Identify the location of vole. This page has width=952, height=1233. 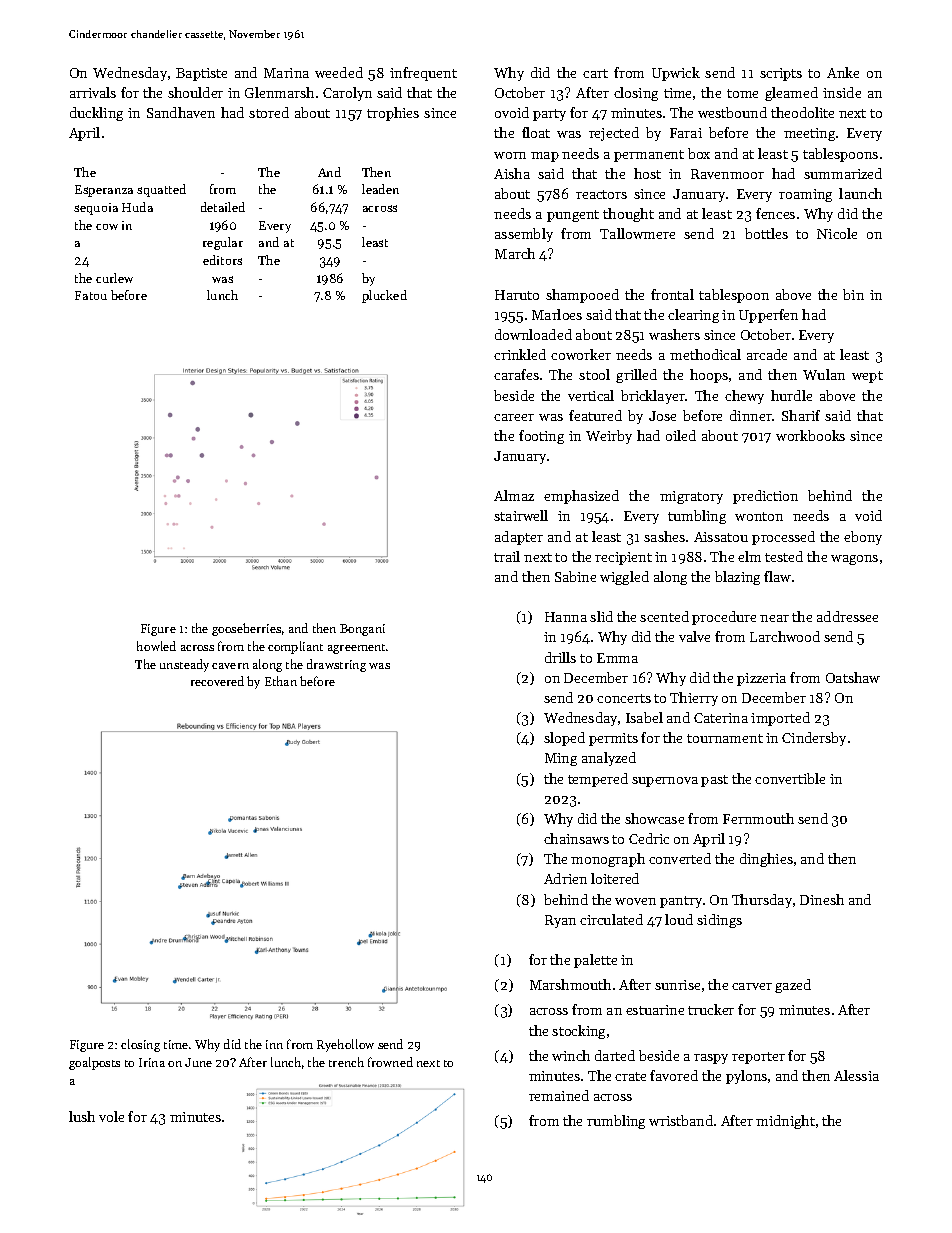
(111, 1116).
